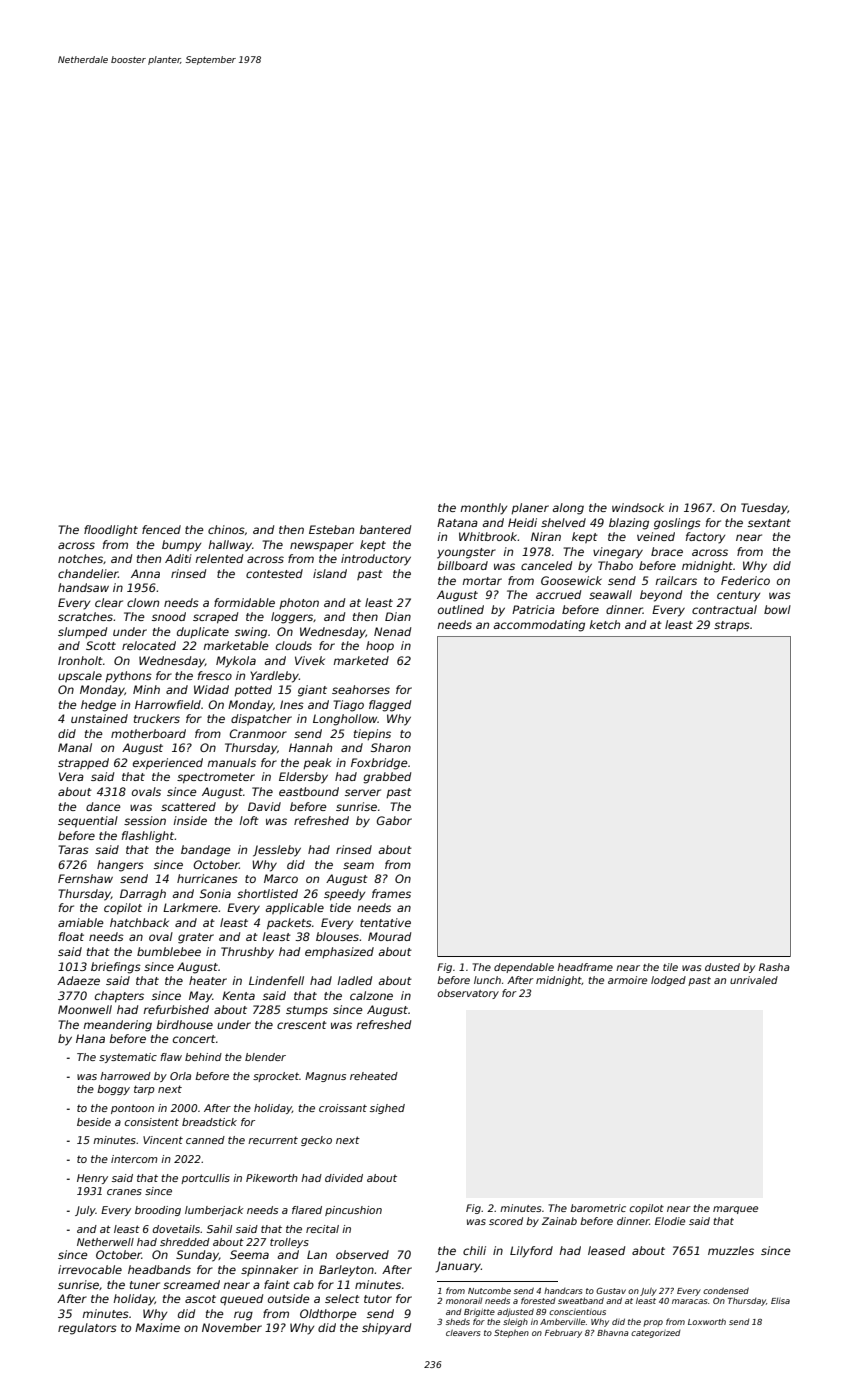  What do you see at coordinates (732, 626) in the image?
I see `straps` at bounding box center [732, 626].
